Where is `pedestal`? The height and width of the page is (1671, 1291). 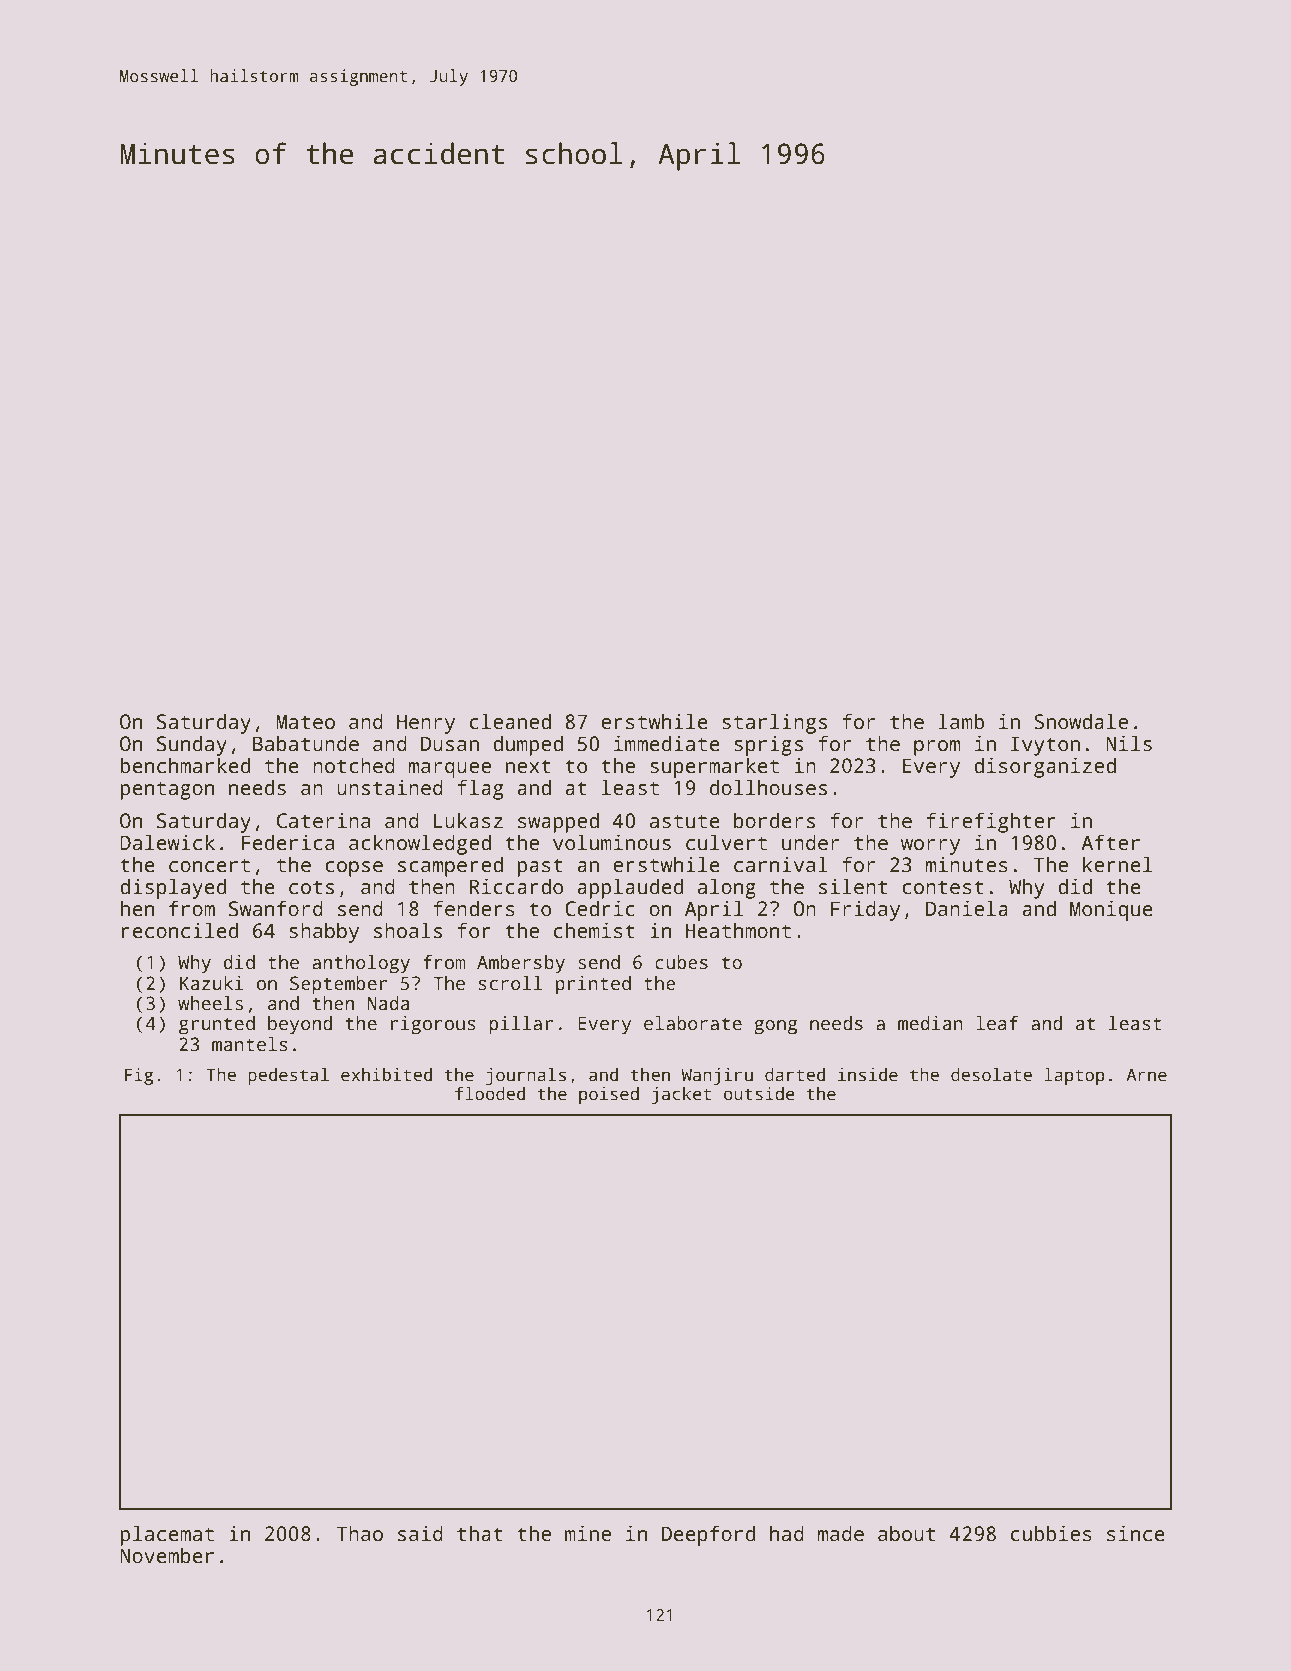
pedestal is located at coordinates (288, 1076).
